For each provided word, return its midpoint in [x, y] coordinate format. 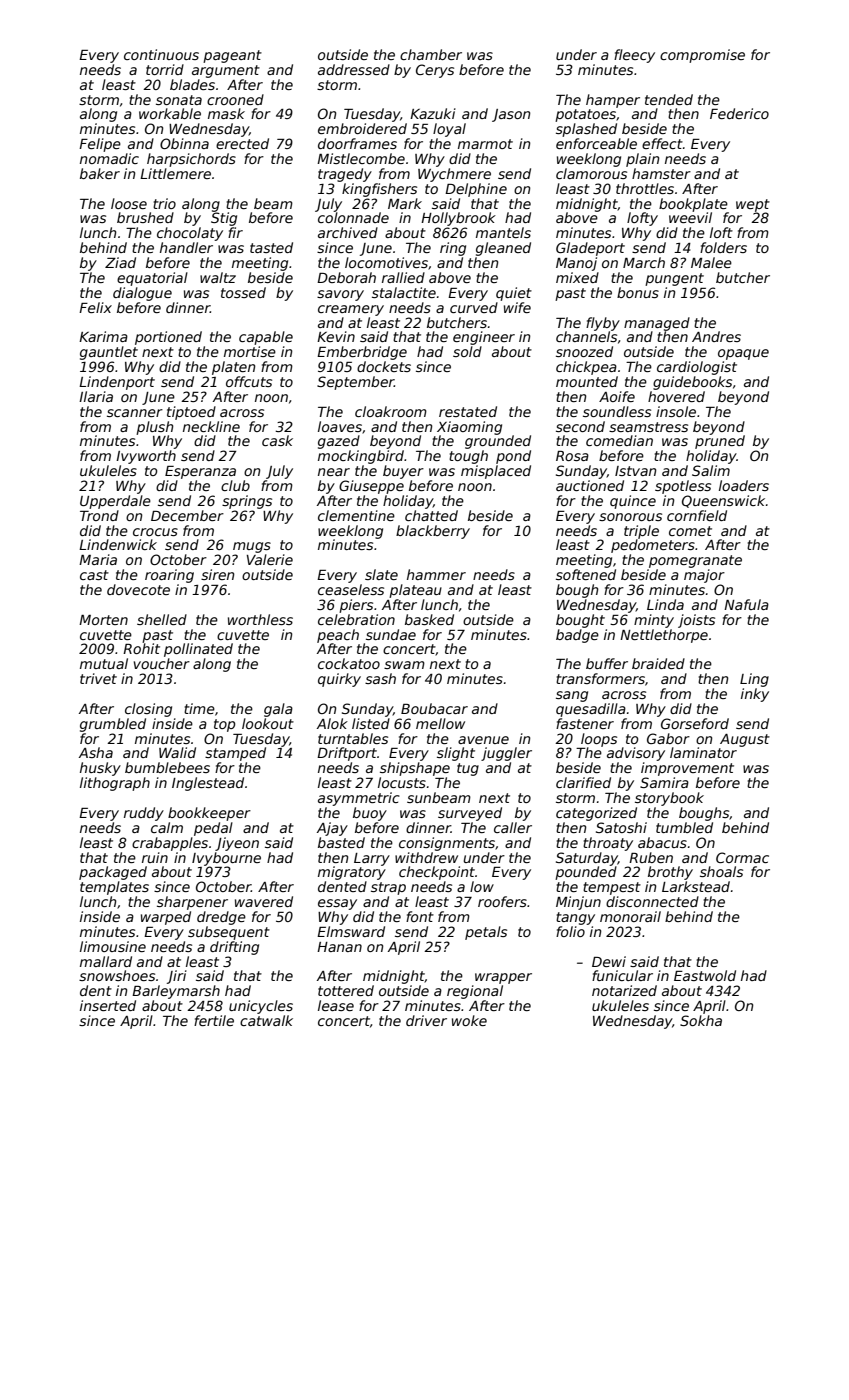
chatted [431, 515]
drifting [234, 948]
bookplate [693, 205]
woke [469, 1020]
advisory [636, 754]
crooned [235, 99]
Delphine [476, 190]
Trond [99, 515]
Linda [665, 604]
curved [474, 307]
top [224, 725]
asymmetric [359, 799]
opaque [743, 354]
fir [235, 232]
